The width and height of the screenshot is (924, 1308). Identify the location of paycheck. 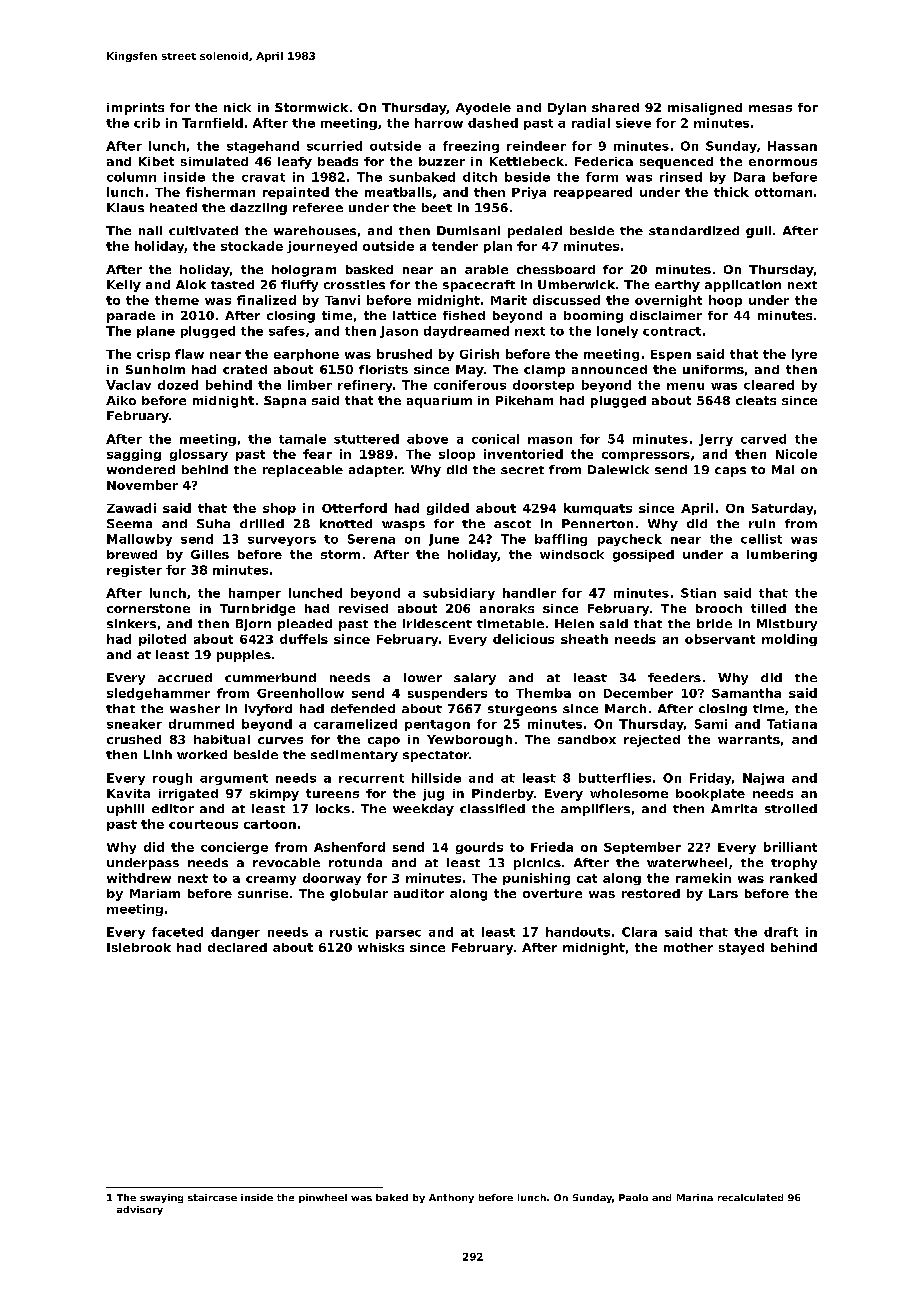
(630, 540).
